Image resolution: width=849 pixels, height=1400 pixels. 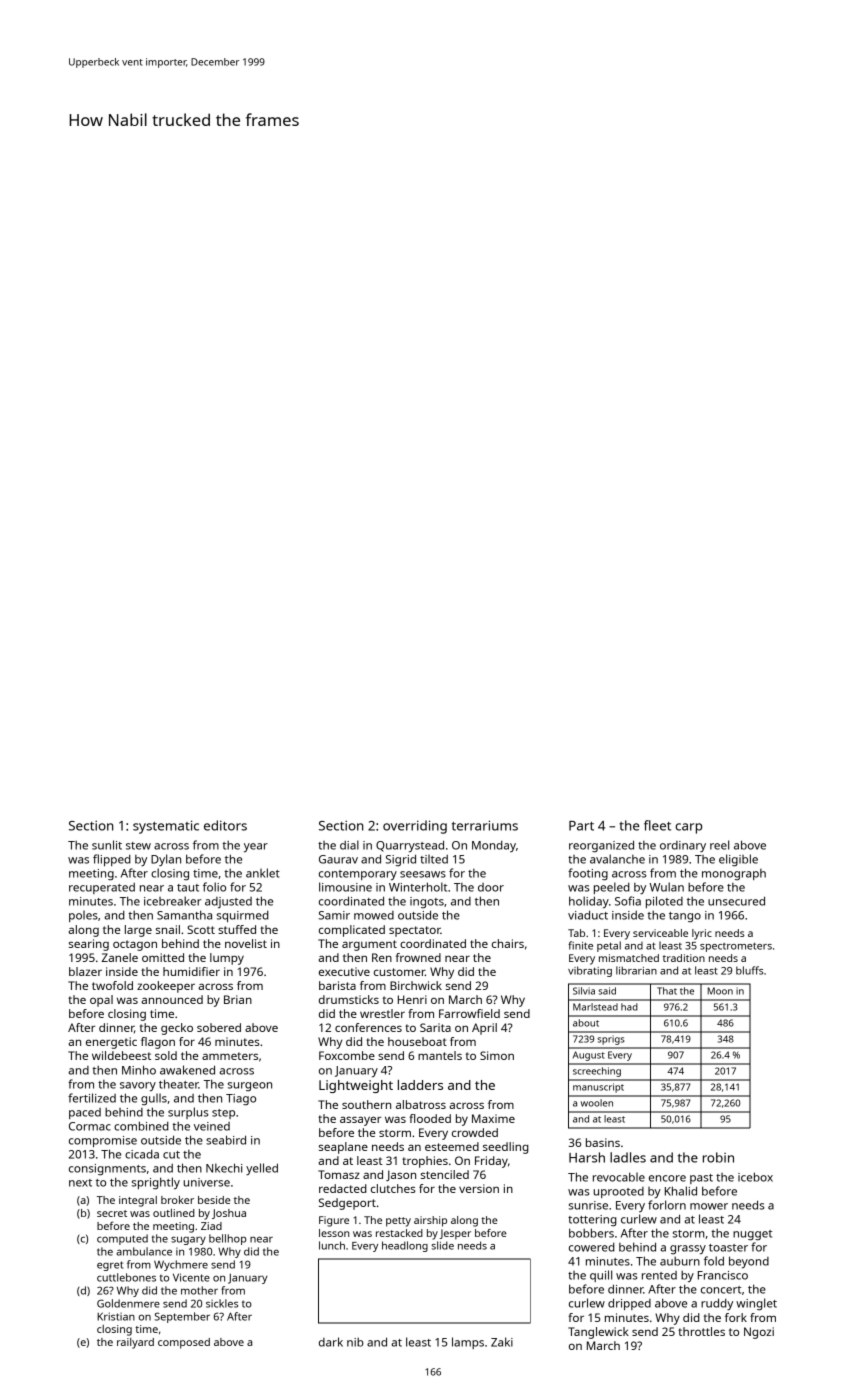 What do you see at coordinates (485, 825) in the image?
I see `terrariums` at bounding box center [485, 825].
